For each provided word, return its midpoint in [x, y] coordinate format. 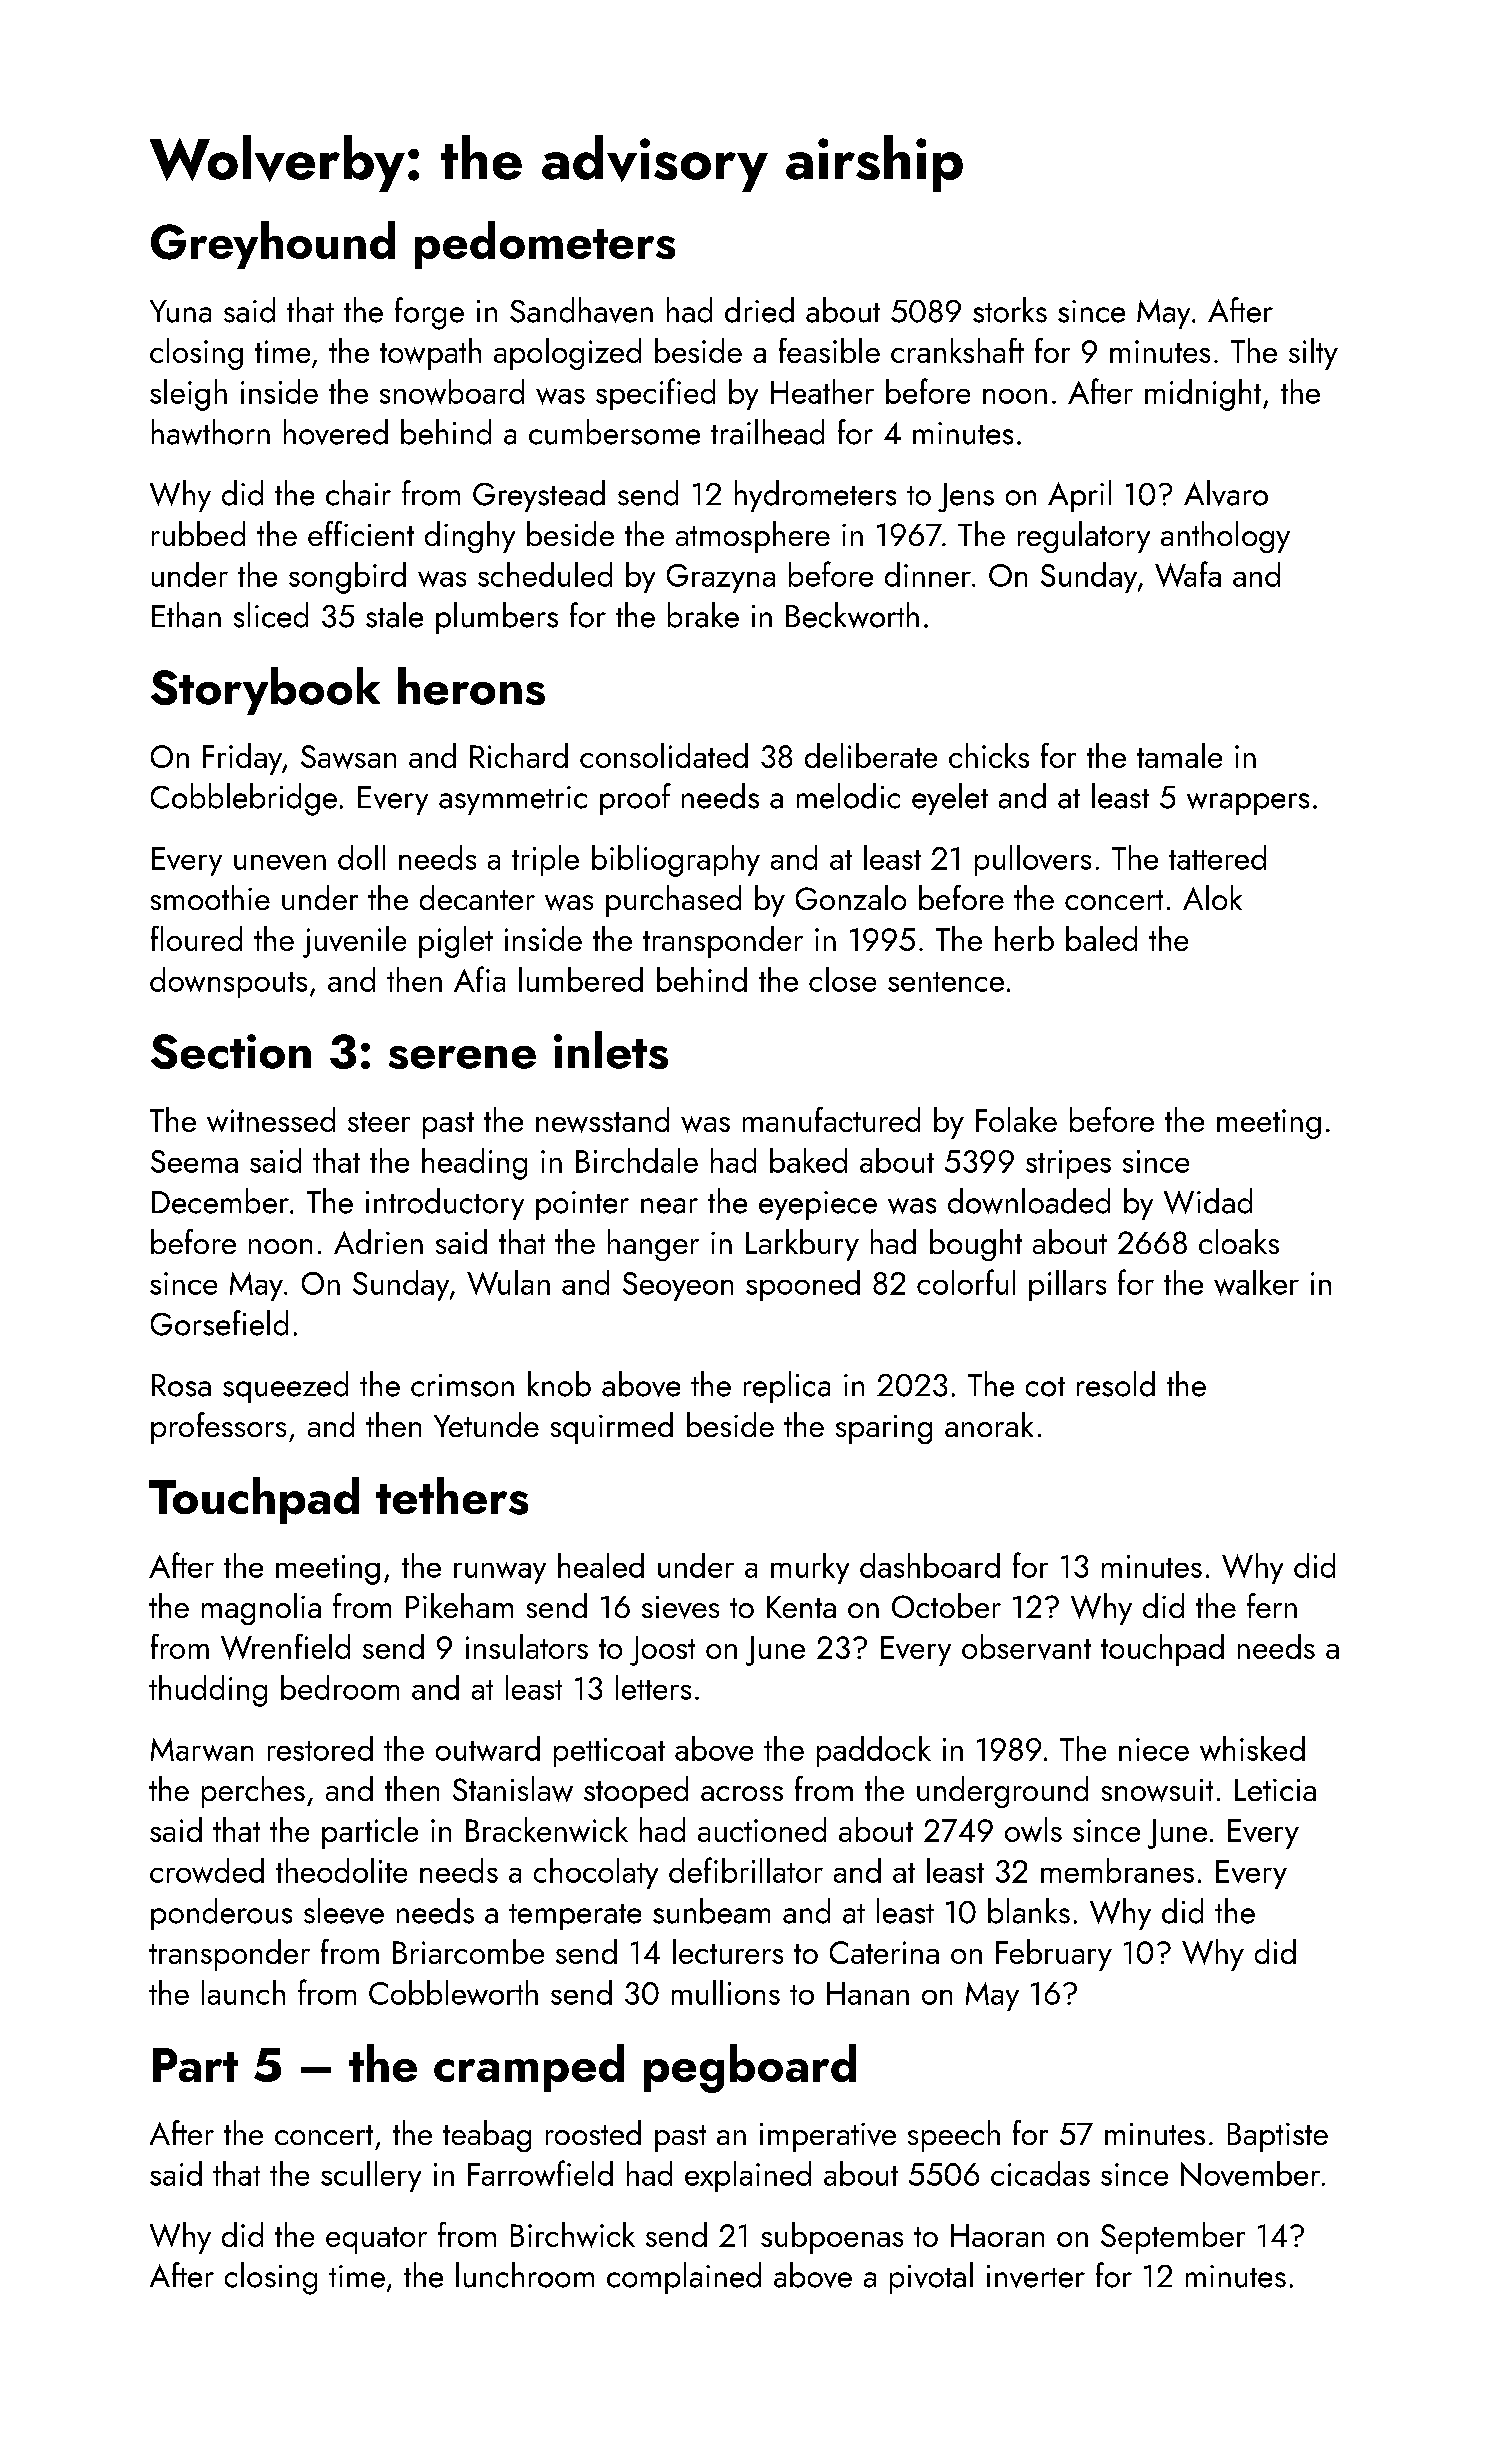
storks [1010, 310]
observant [1026, 1647]
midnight [1203, 395]
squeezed [285, 1387]
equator [376, 2240]
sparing [884, 1429]
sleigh [188, 395]
